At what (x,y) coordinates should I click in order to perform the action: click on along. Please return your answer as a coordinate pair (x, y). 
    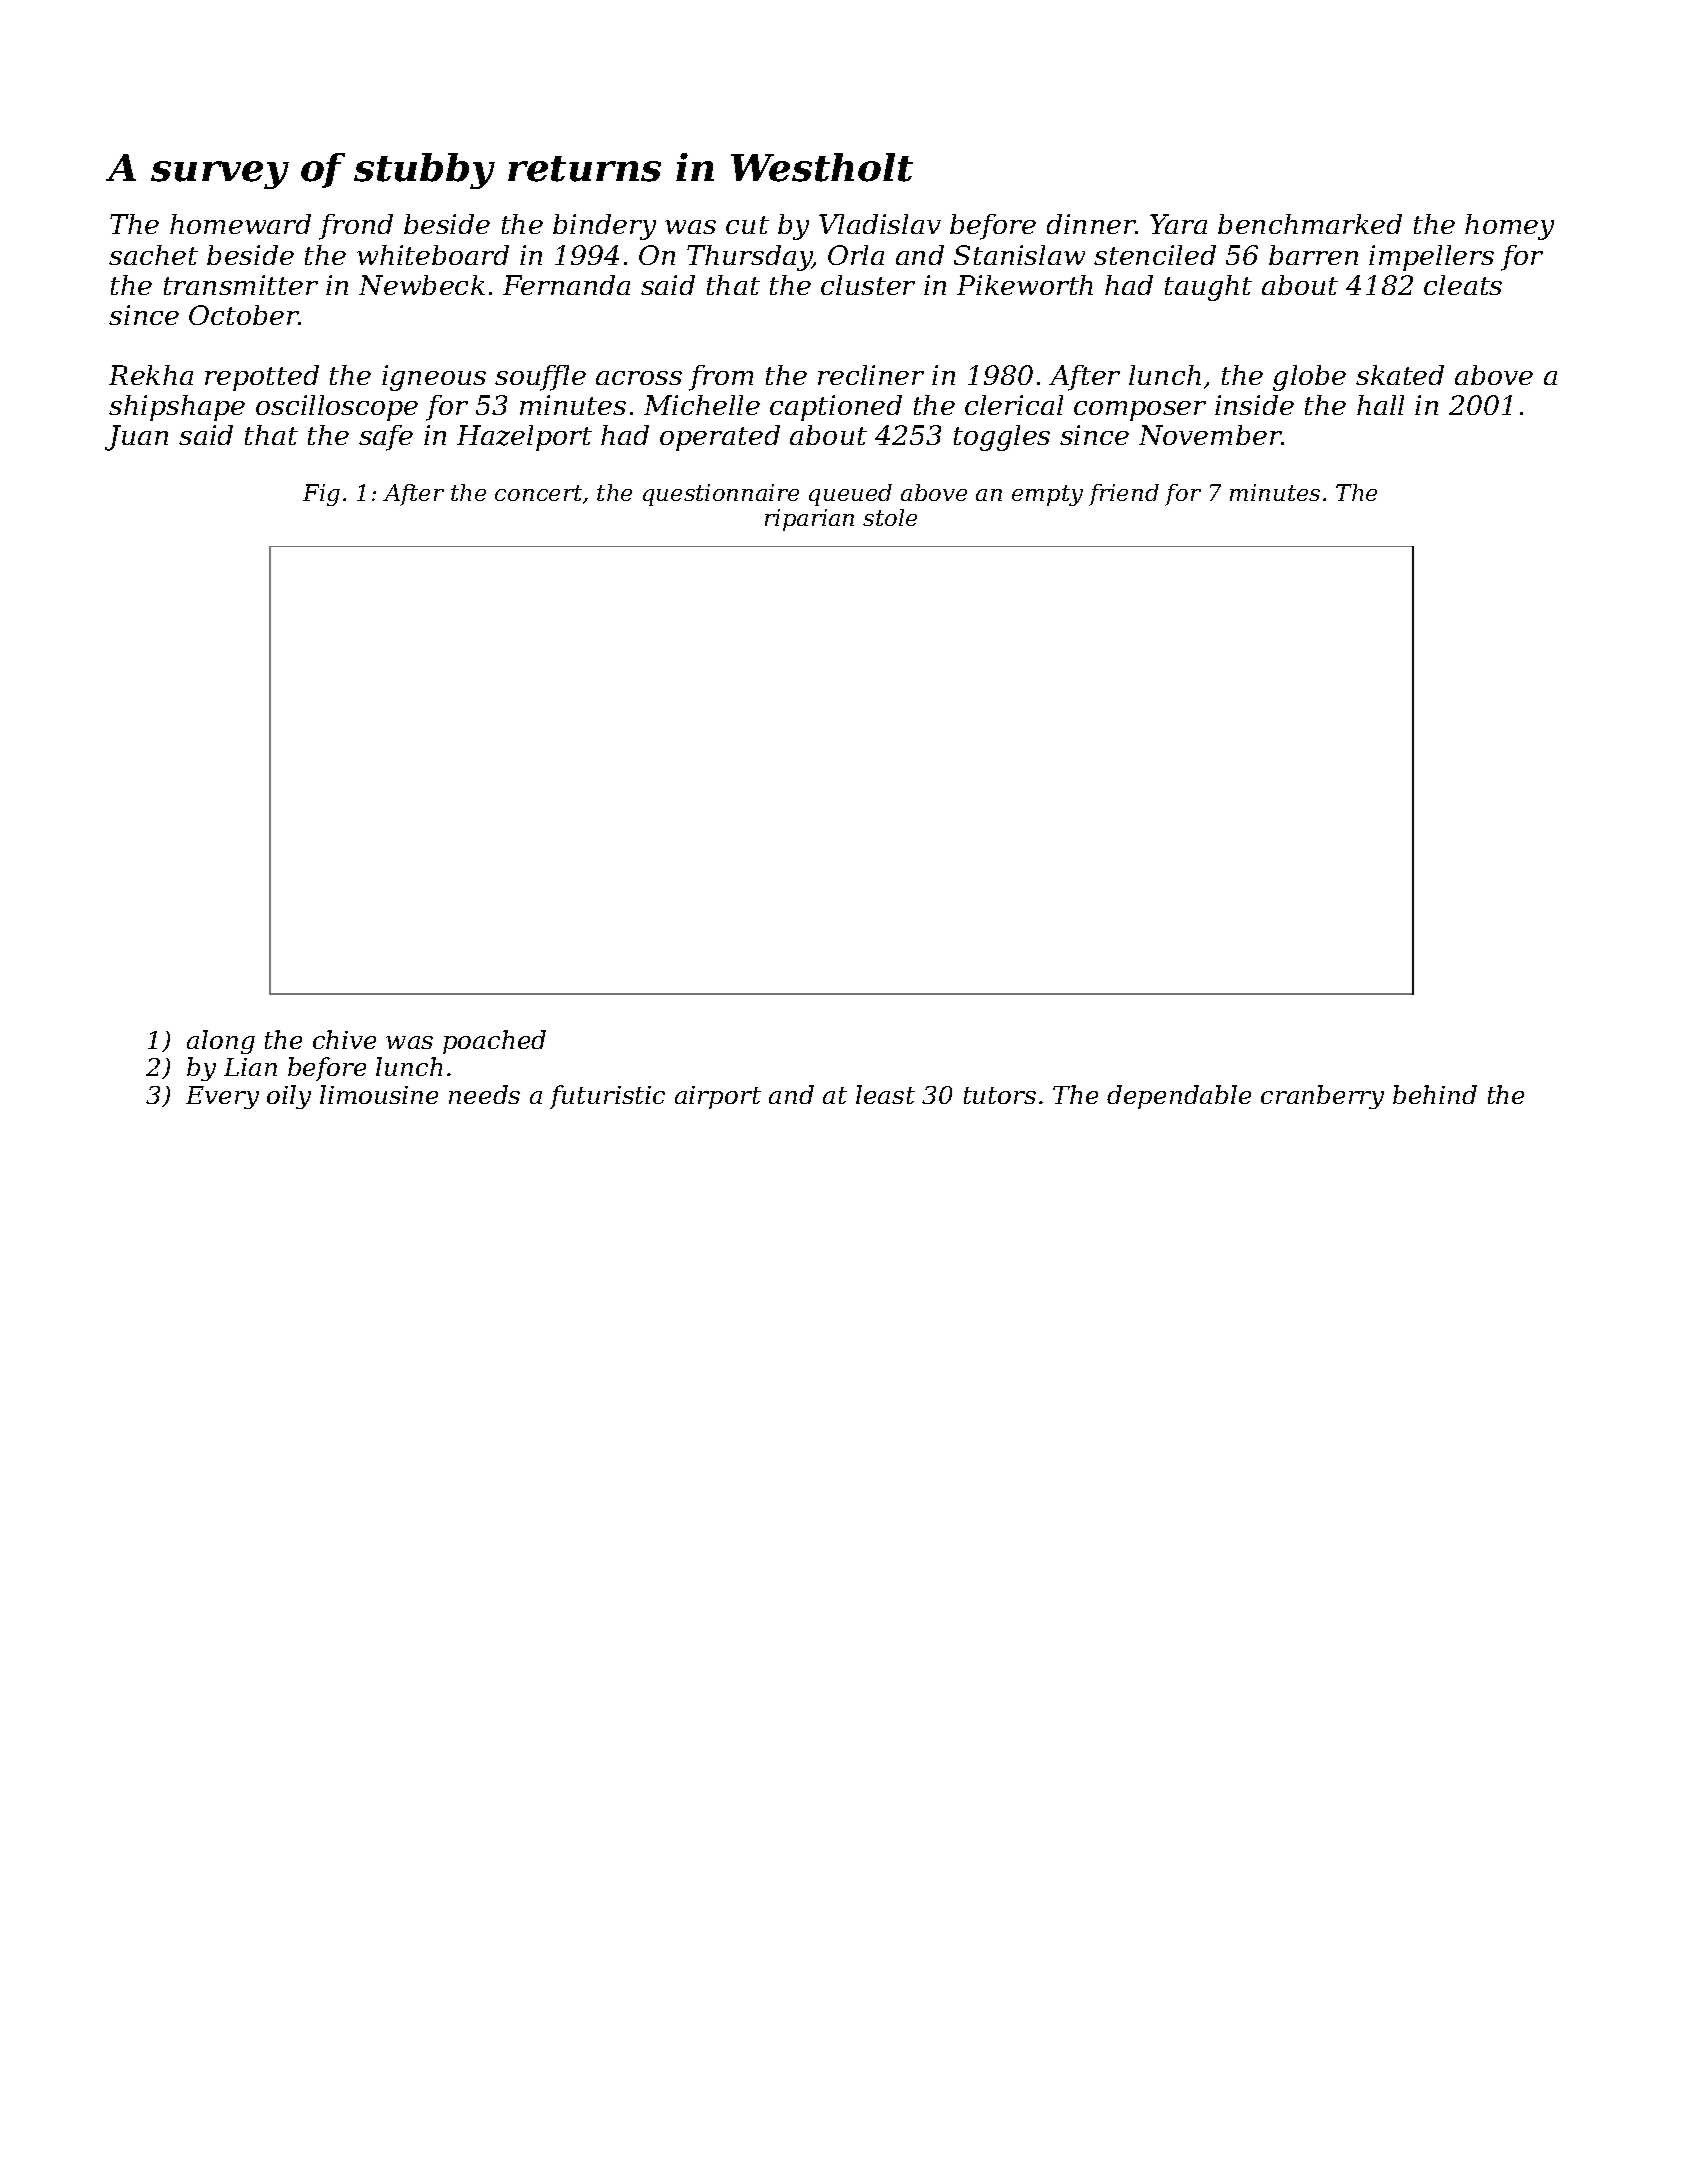
    Looking at the image, I should click on (221, 1042).
